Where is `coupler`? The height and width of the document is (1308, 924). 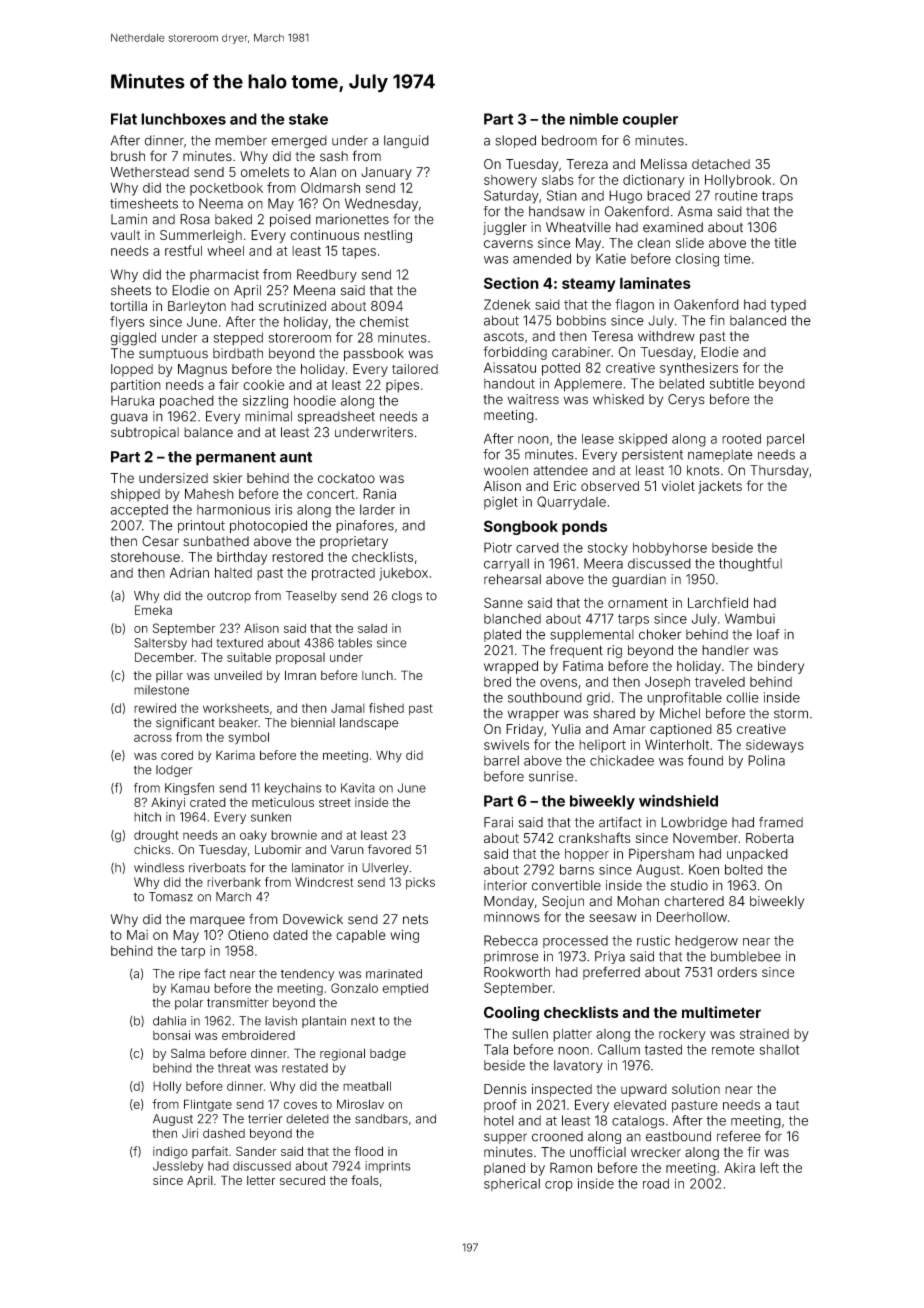
coupler is located at coordinates (650, 120).
